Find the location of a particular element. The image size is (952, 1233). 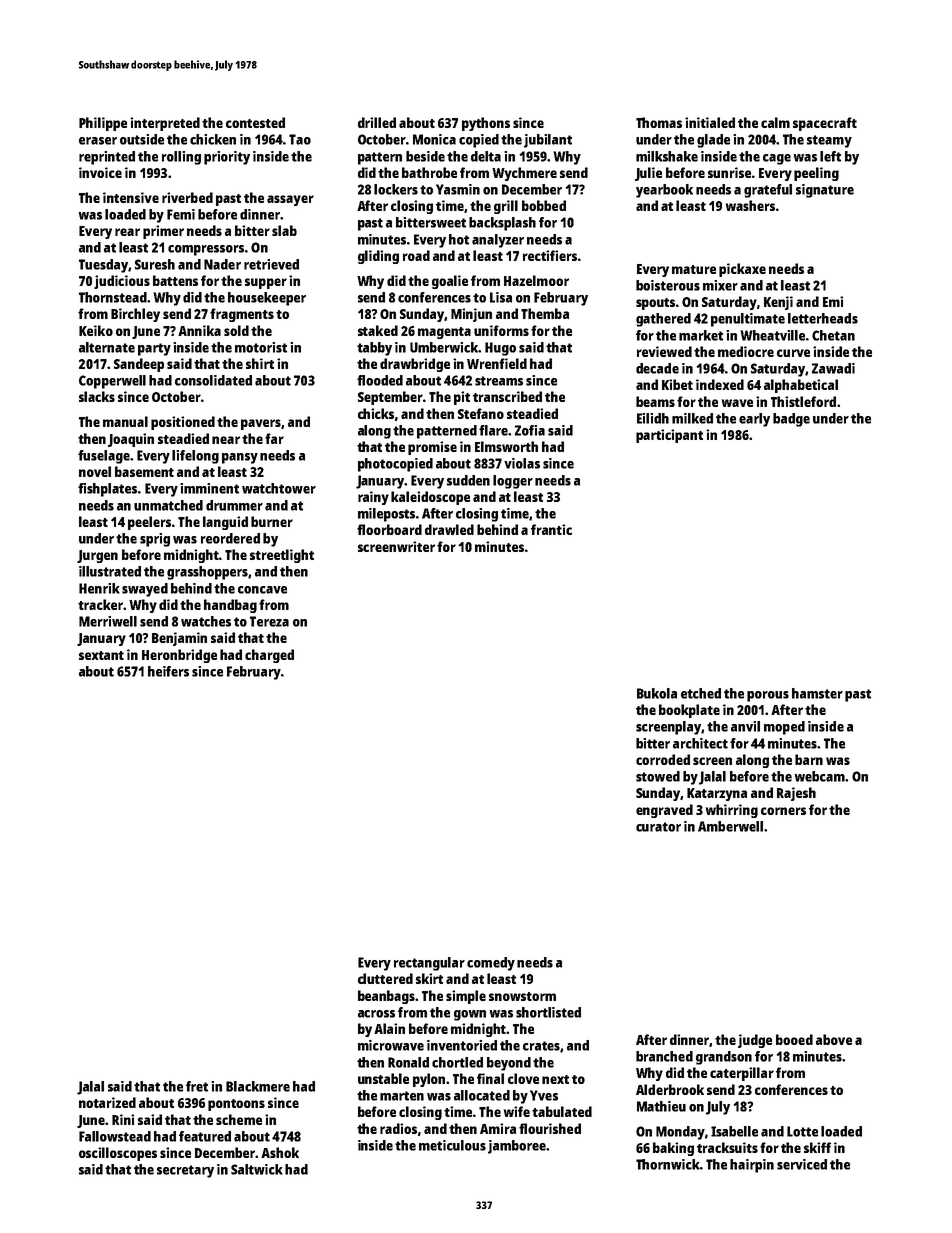

staked is located at coordinates (378, 330).
